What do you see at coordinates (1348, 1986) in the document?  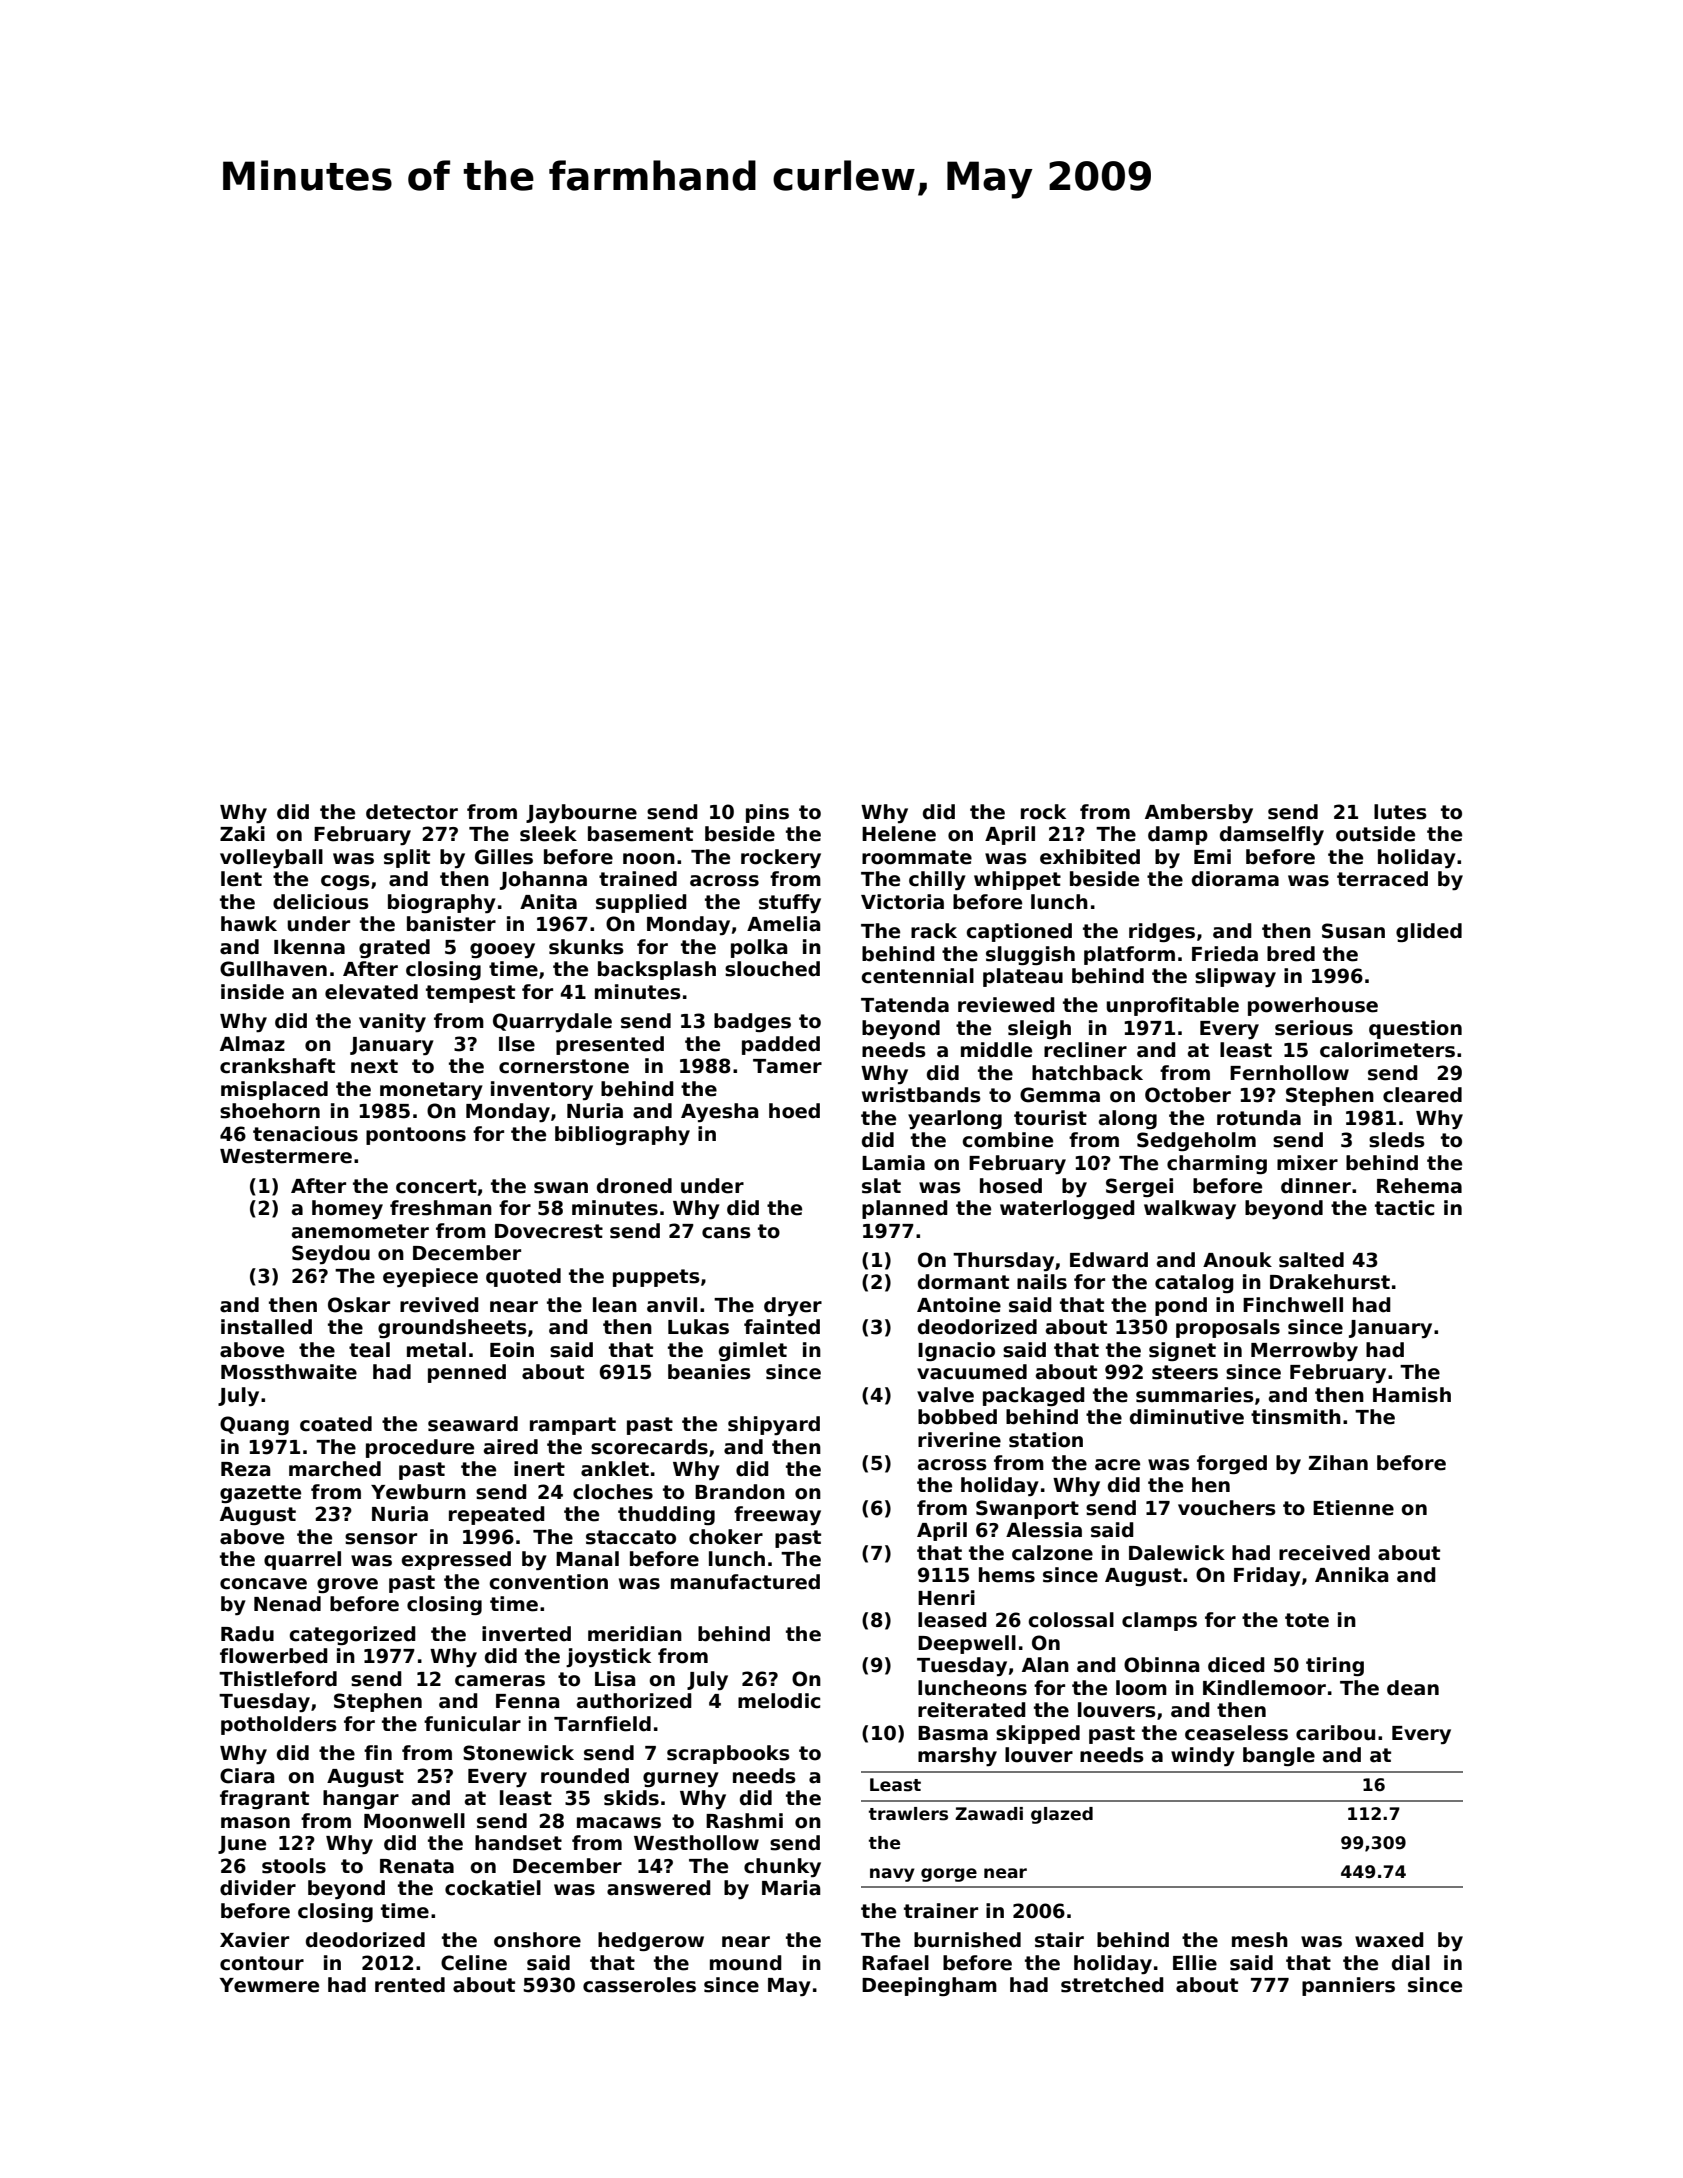 I see `panniers` at bounding box center [1348, 1986].
